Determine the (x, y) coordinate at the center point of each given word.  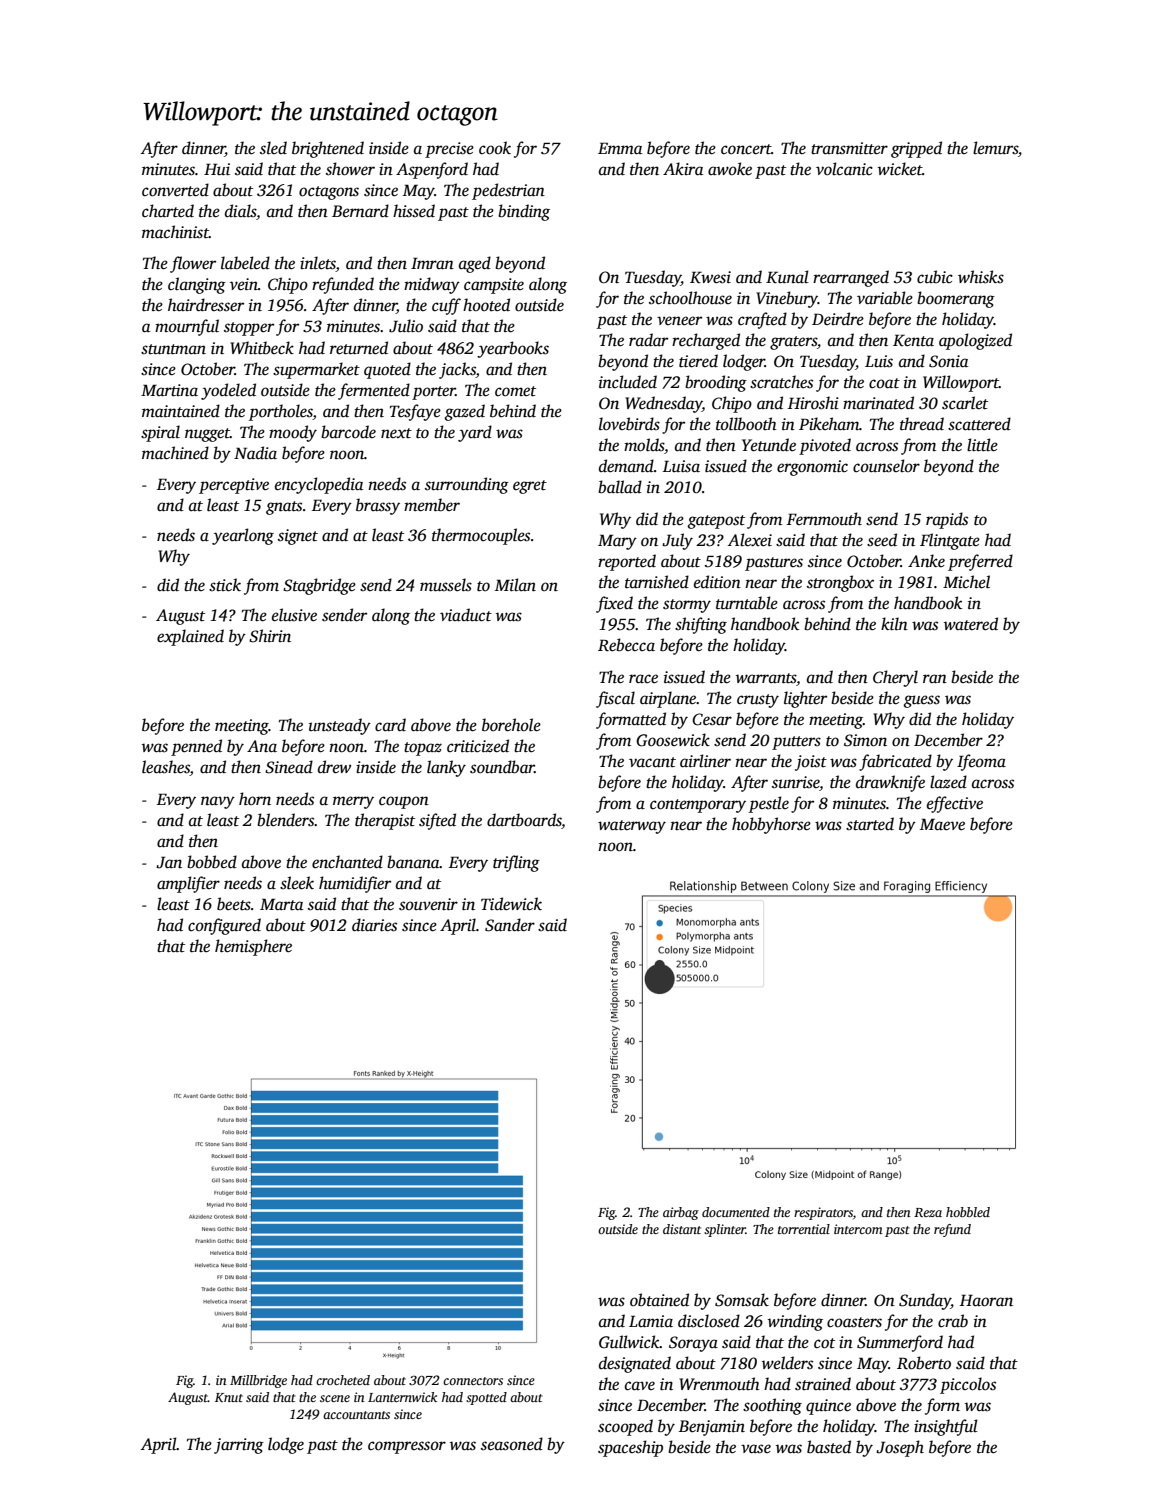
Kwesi (710, 277)
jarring (239, 1446)
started (870, 824)
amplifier (188, 884)
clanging (197, 285)
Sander (510, 925)
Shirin (270, 636)
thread (922, 424)
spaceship (630, 1448)
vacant (652, 762)
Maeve (942, 824)
